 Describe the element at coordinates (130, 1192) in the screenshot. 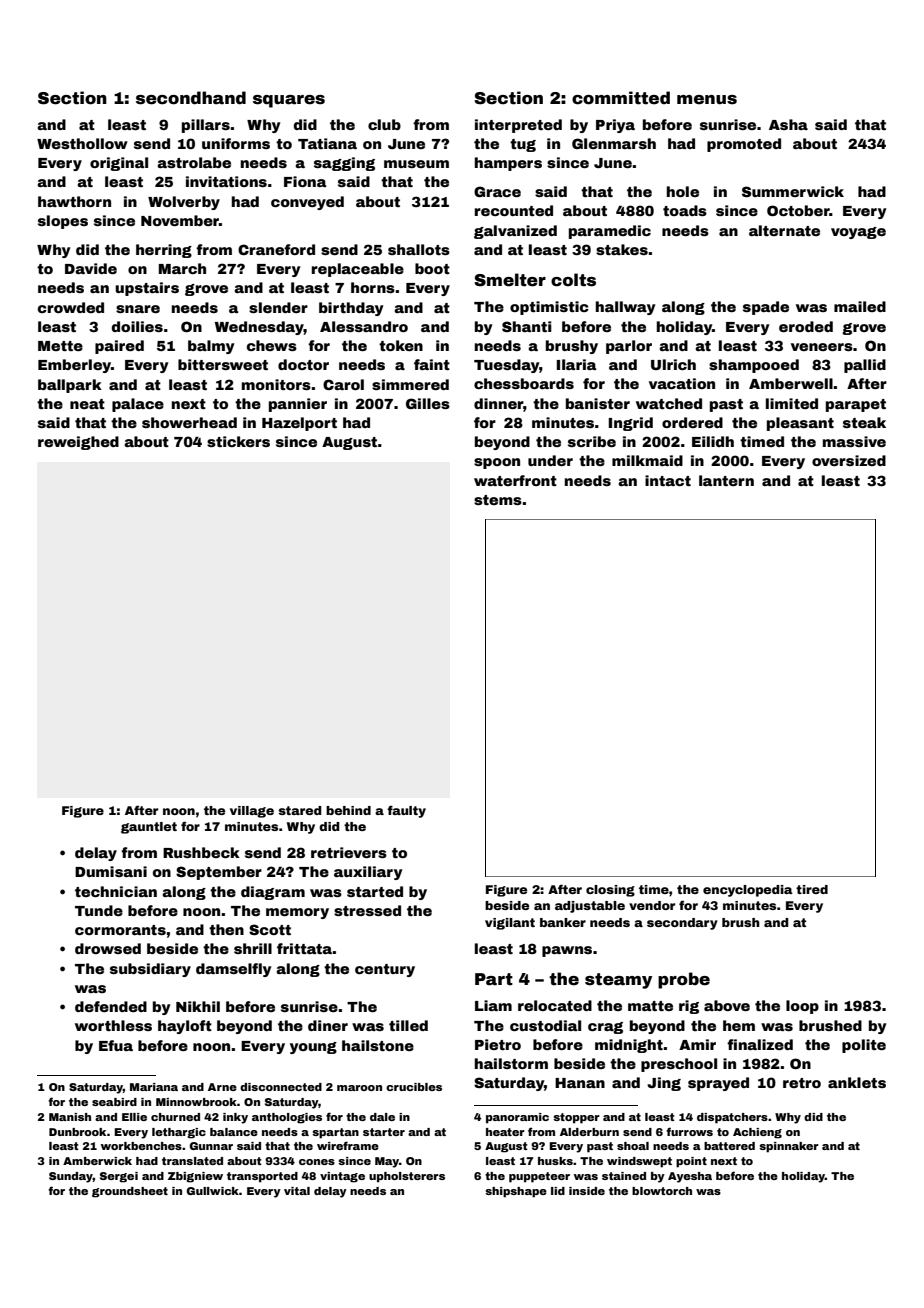

I see `groundsheet` at that location.
